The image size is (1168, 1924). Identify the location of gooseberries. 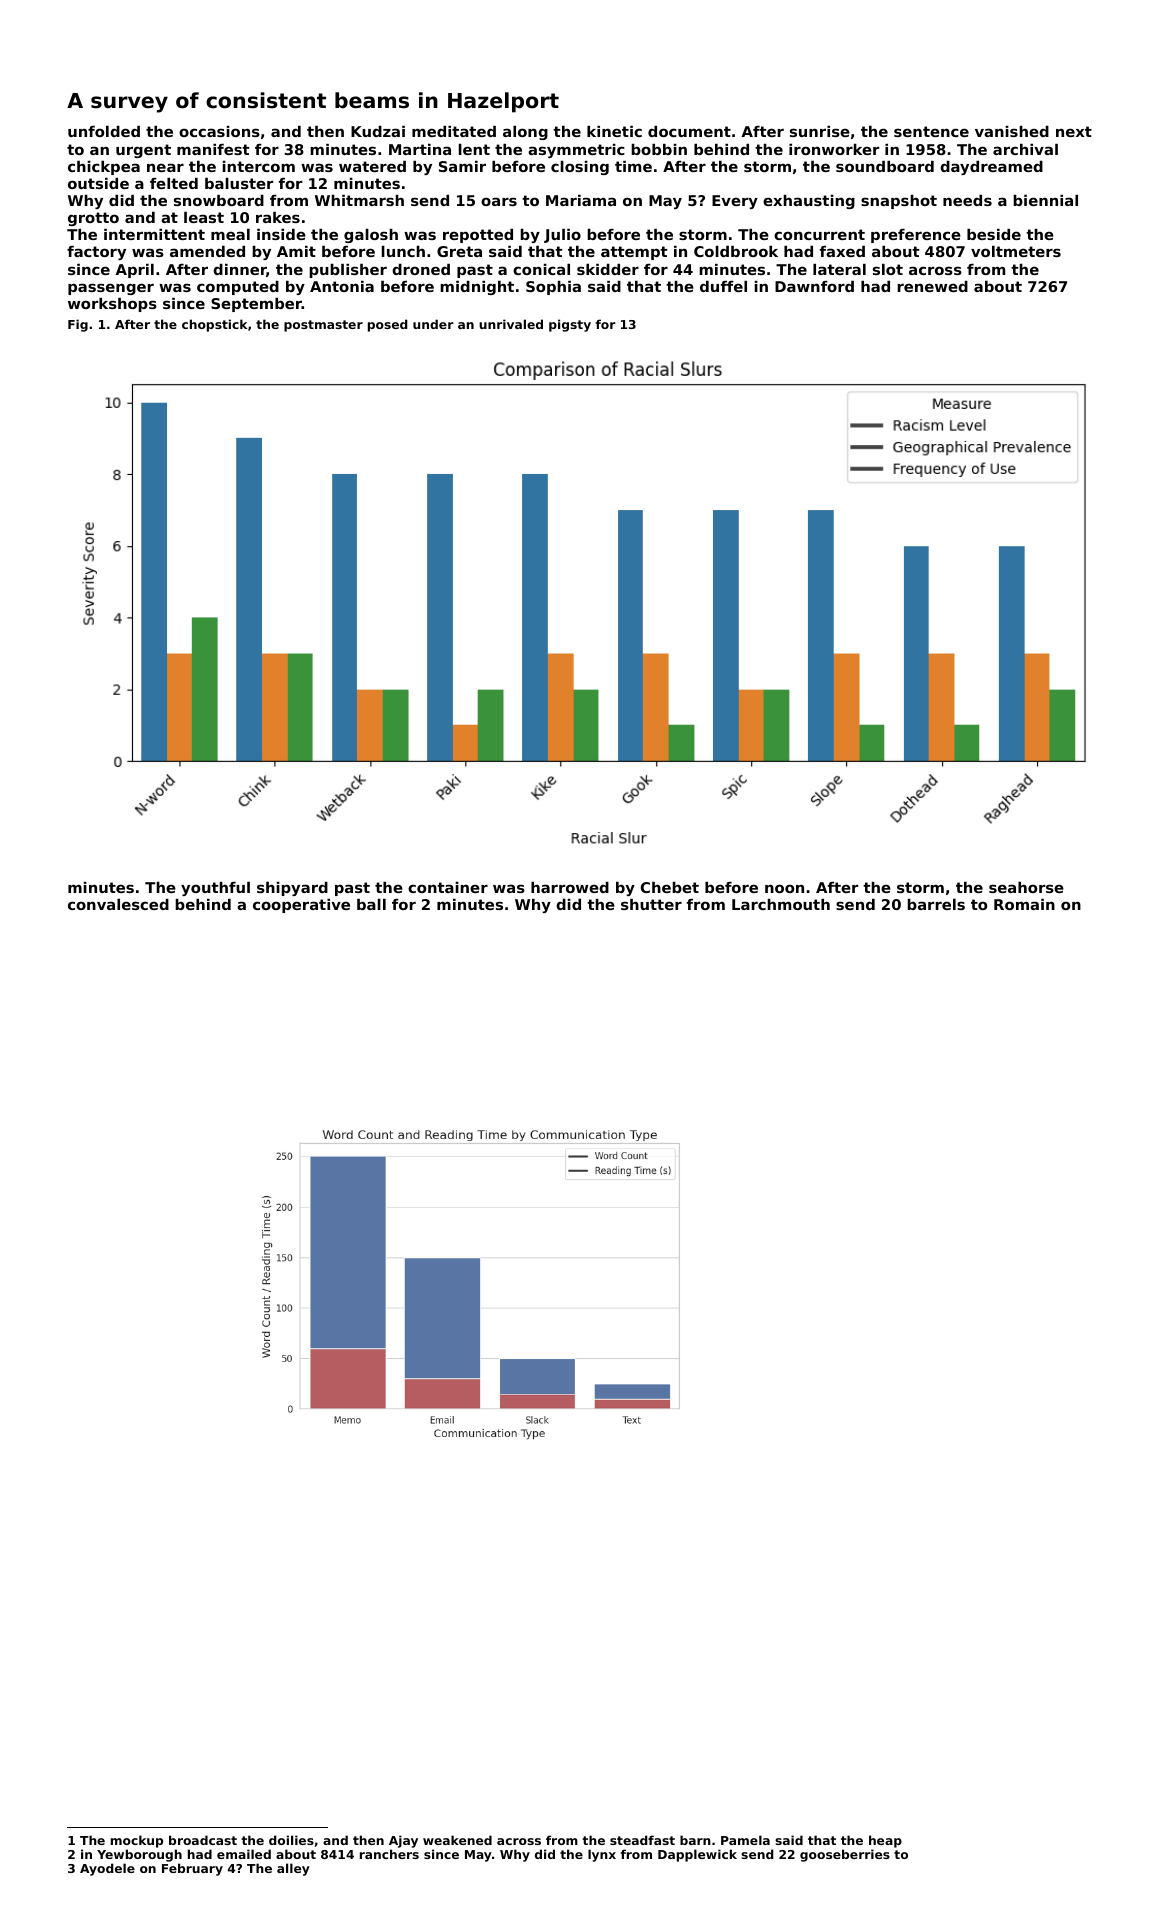
(845, 1855).
